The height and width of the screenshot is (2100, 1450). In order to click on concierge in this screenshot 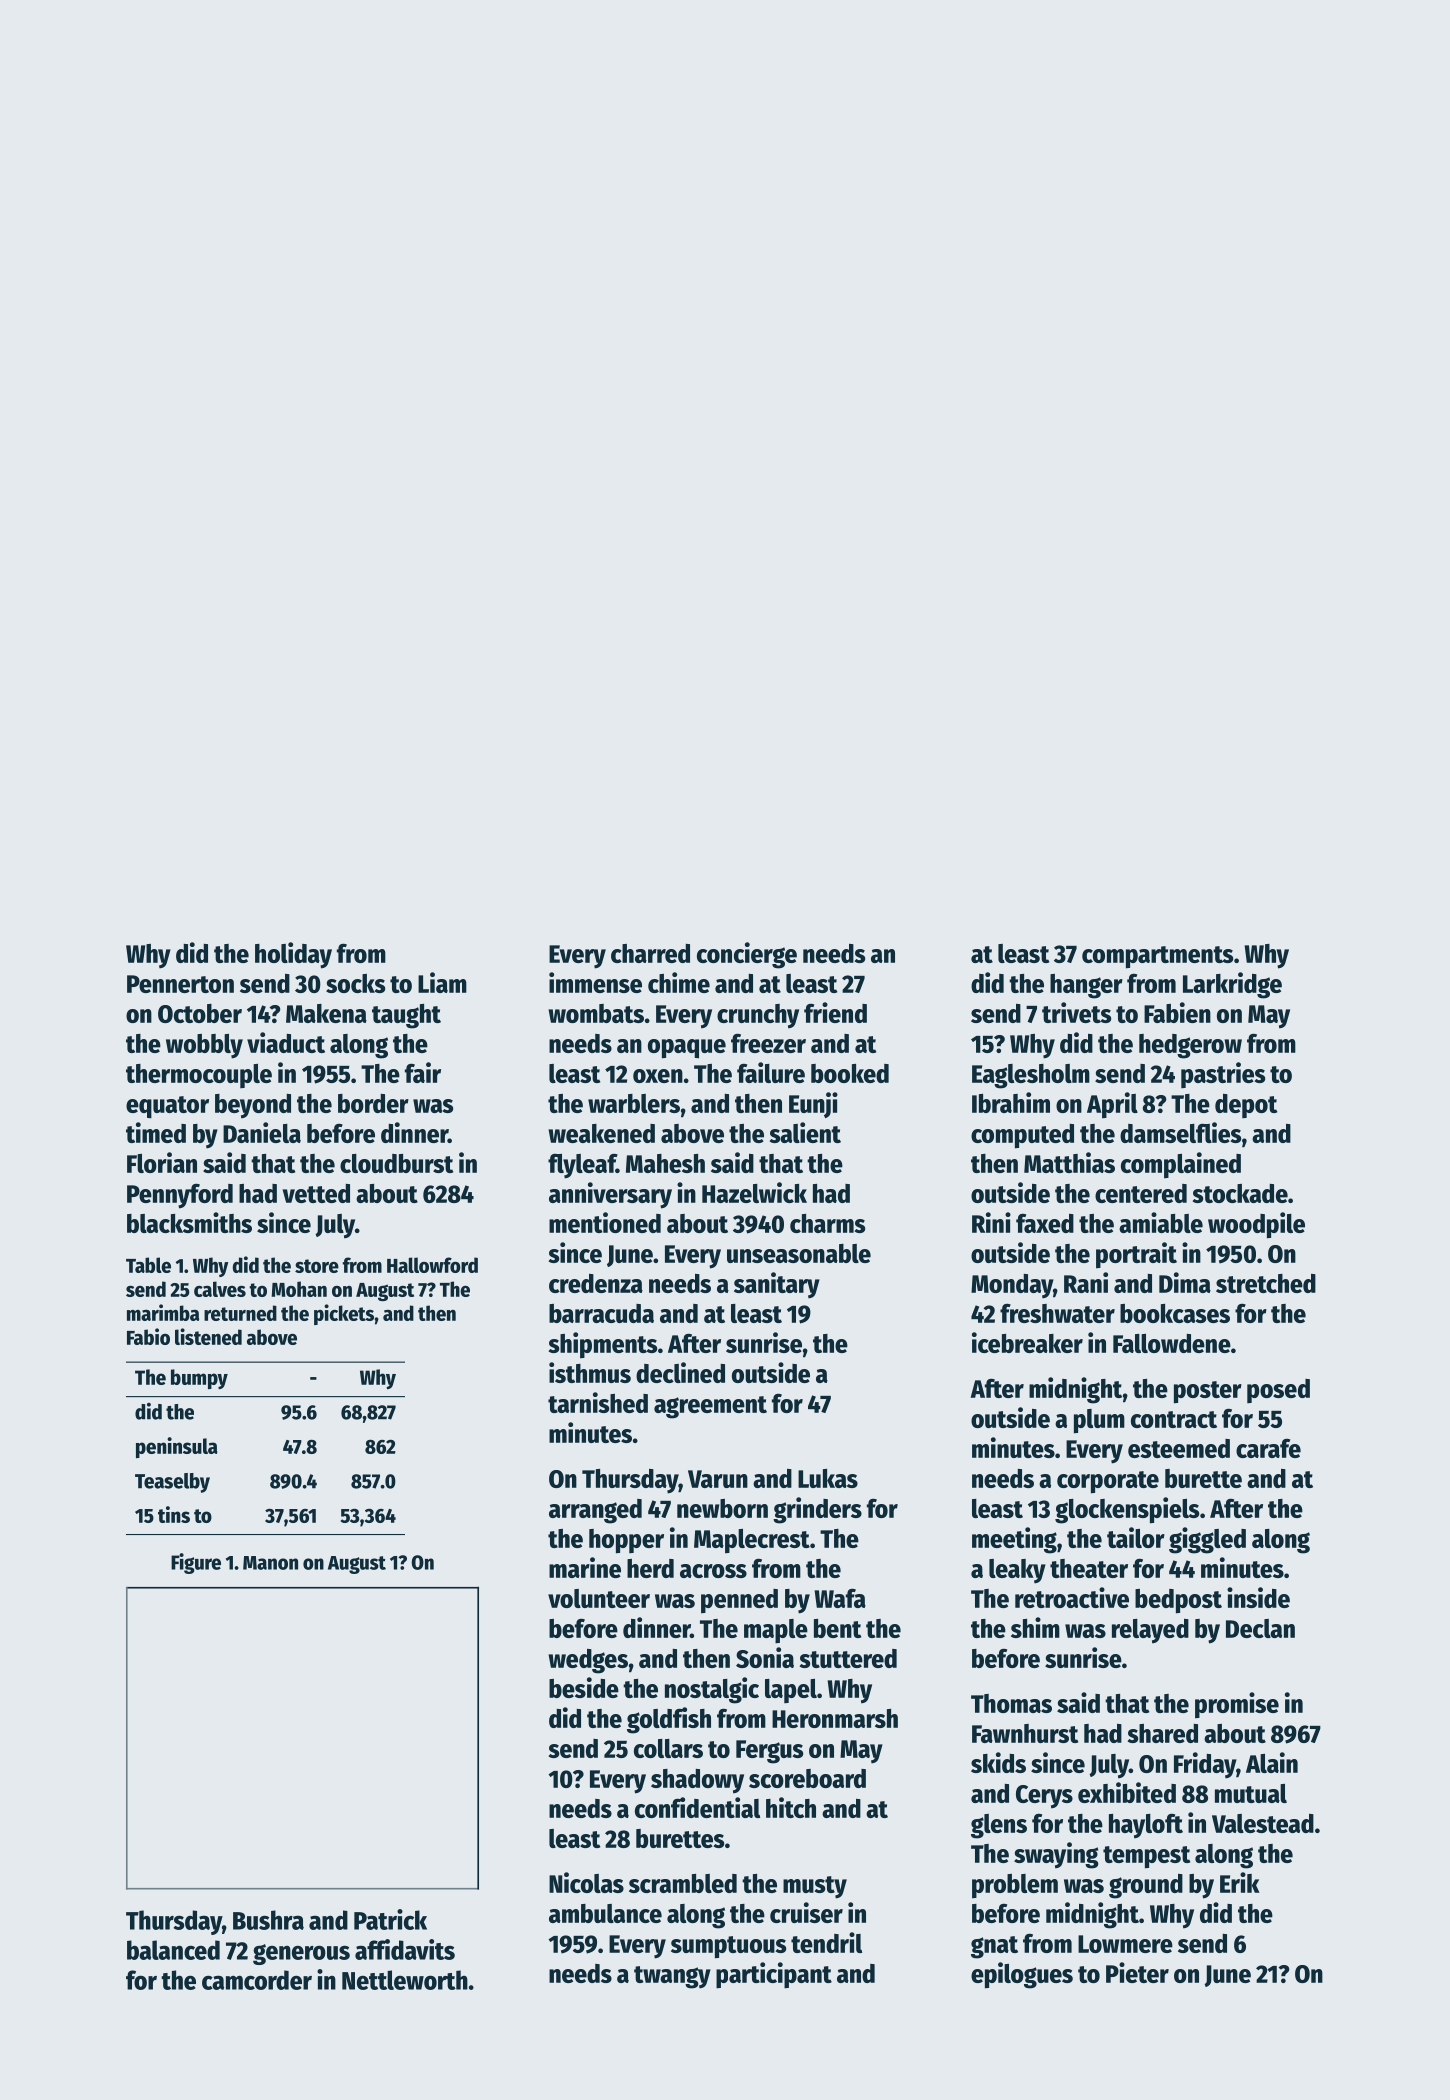, I will do `click(747, 955)`.
